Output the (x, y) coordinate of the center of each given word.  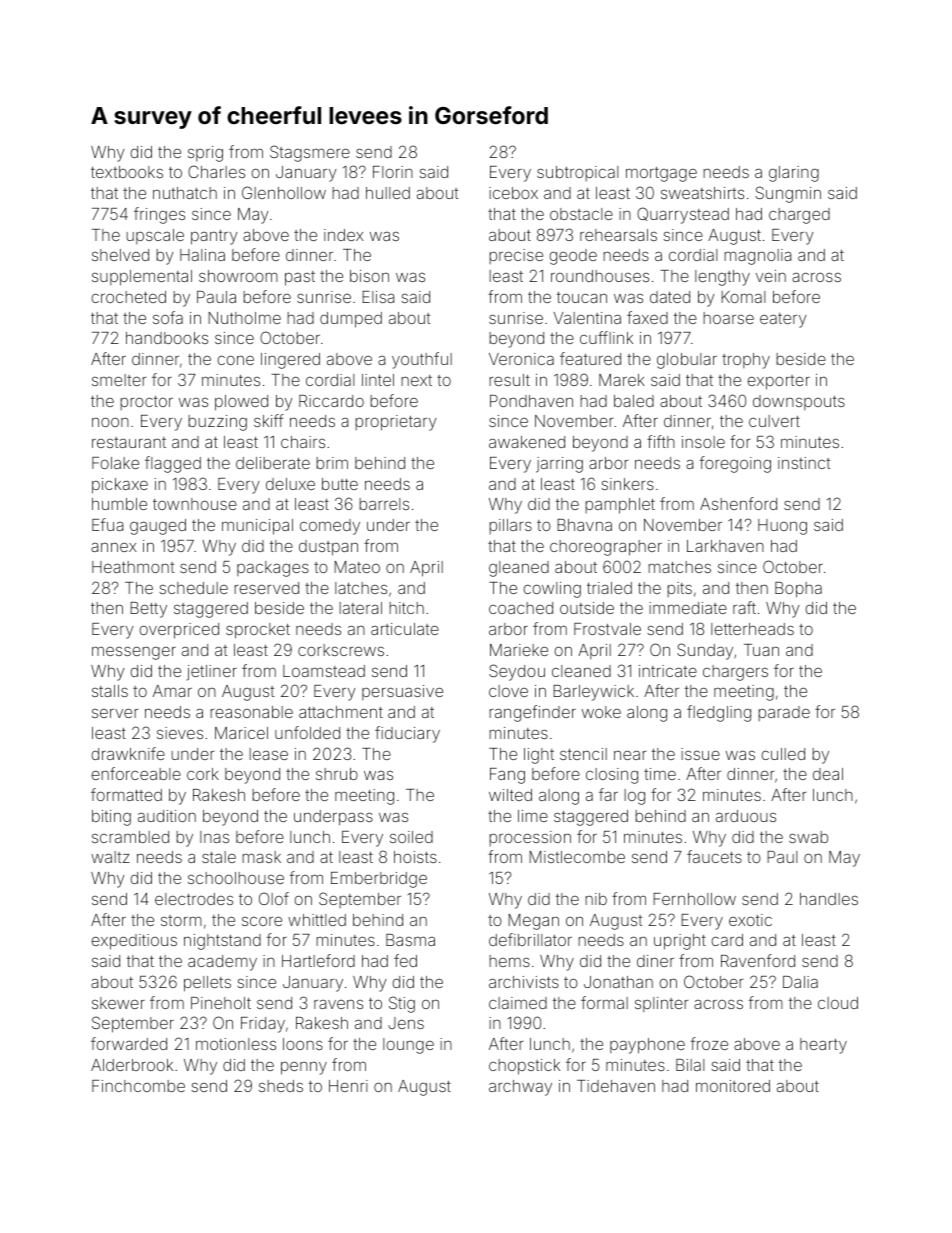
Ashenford (738, 503)
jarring (559, 465)
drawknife (128, 753)
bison (369, 276)
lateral (360, 608)
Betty (148, 610)
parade (784, 713)
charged (799, 216)
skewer (118, 1003)
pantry (214, 237)
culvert (774, 421)
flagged (173, 464)
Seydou (517, 672)
